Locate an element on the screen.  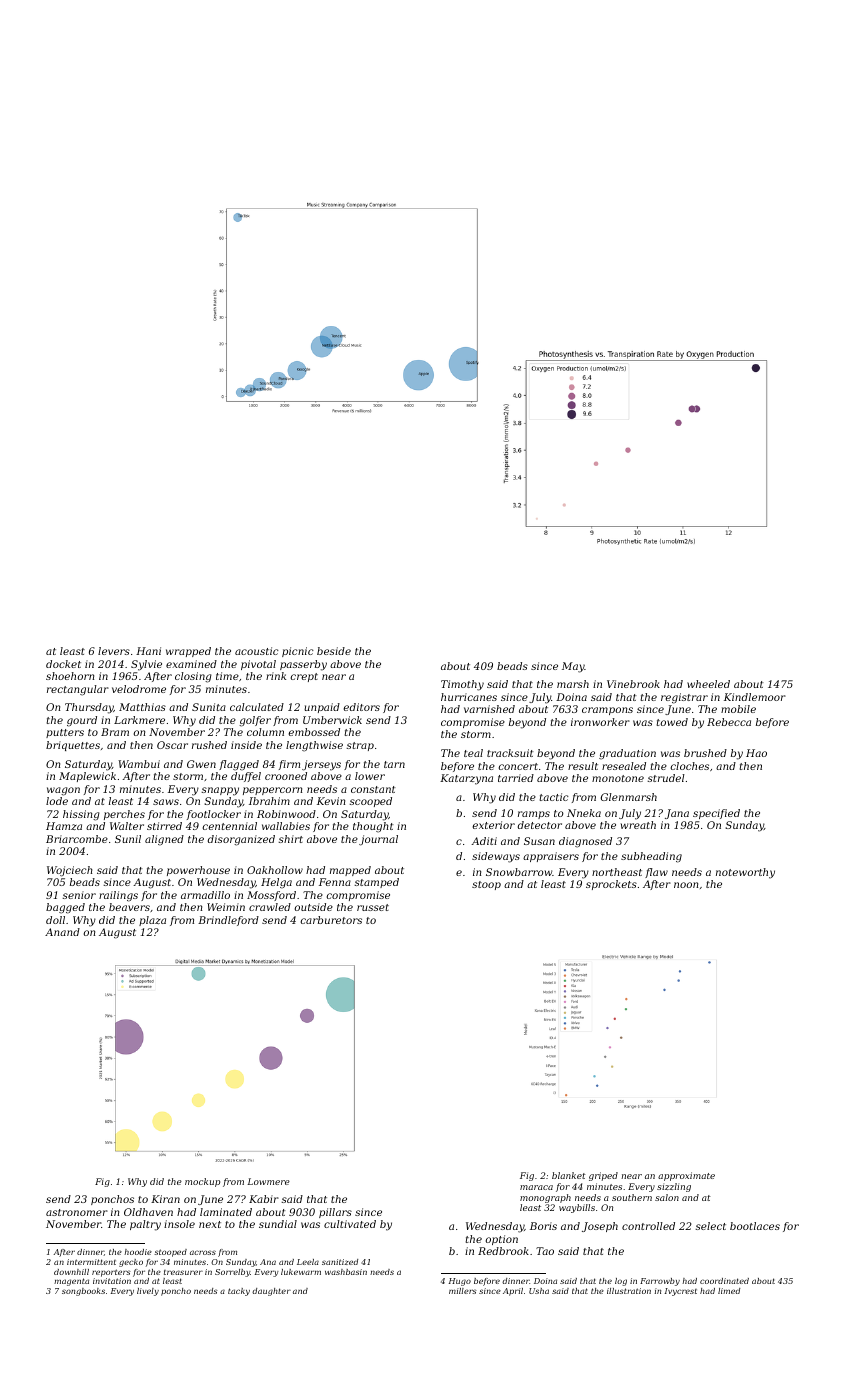
beside is located at coordinates (334, 651).
